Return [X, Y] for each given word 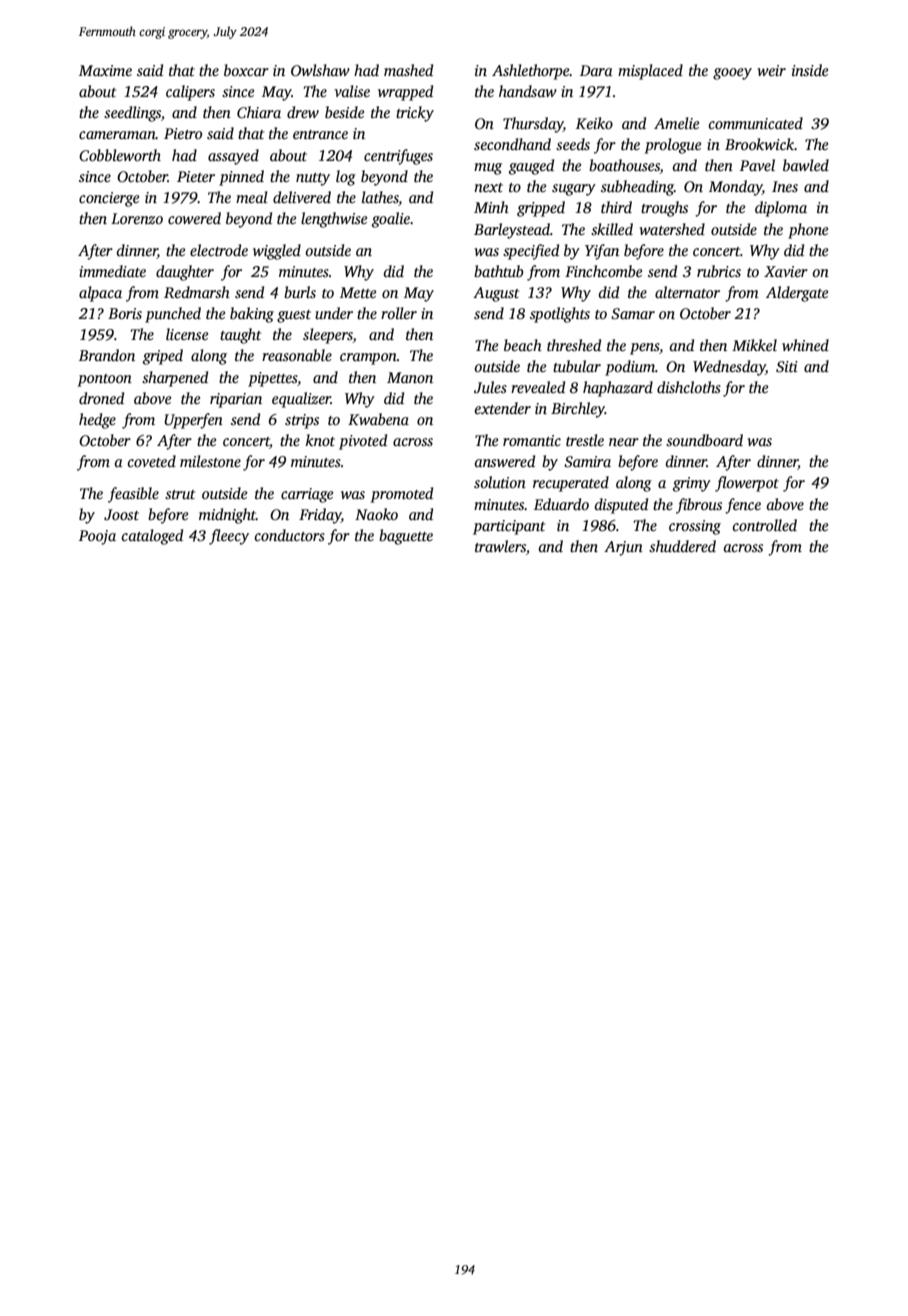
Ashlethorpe [531, 72]
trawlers [500, 546]
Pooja [97, 537]
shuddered [682, 546]
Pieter [196, 176]
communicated [756, 123]
